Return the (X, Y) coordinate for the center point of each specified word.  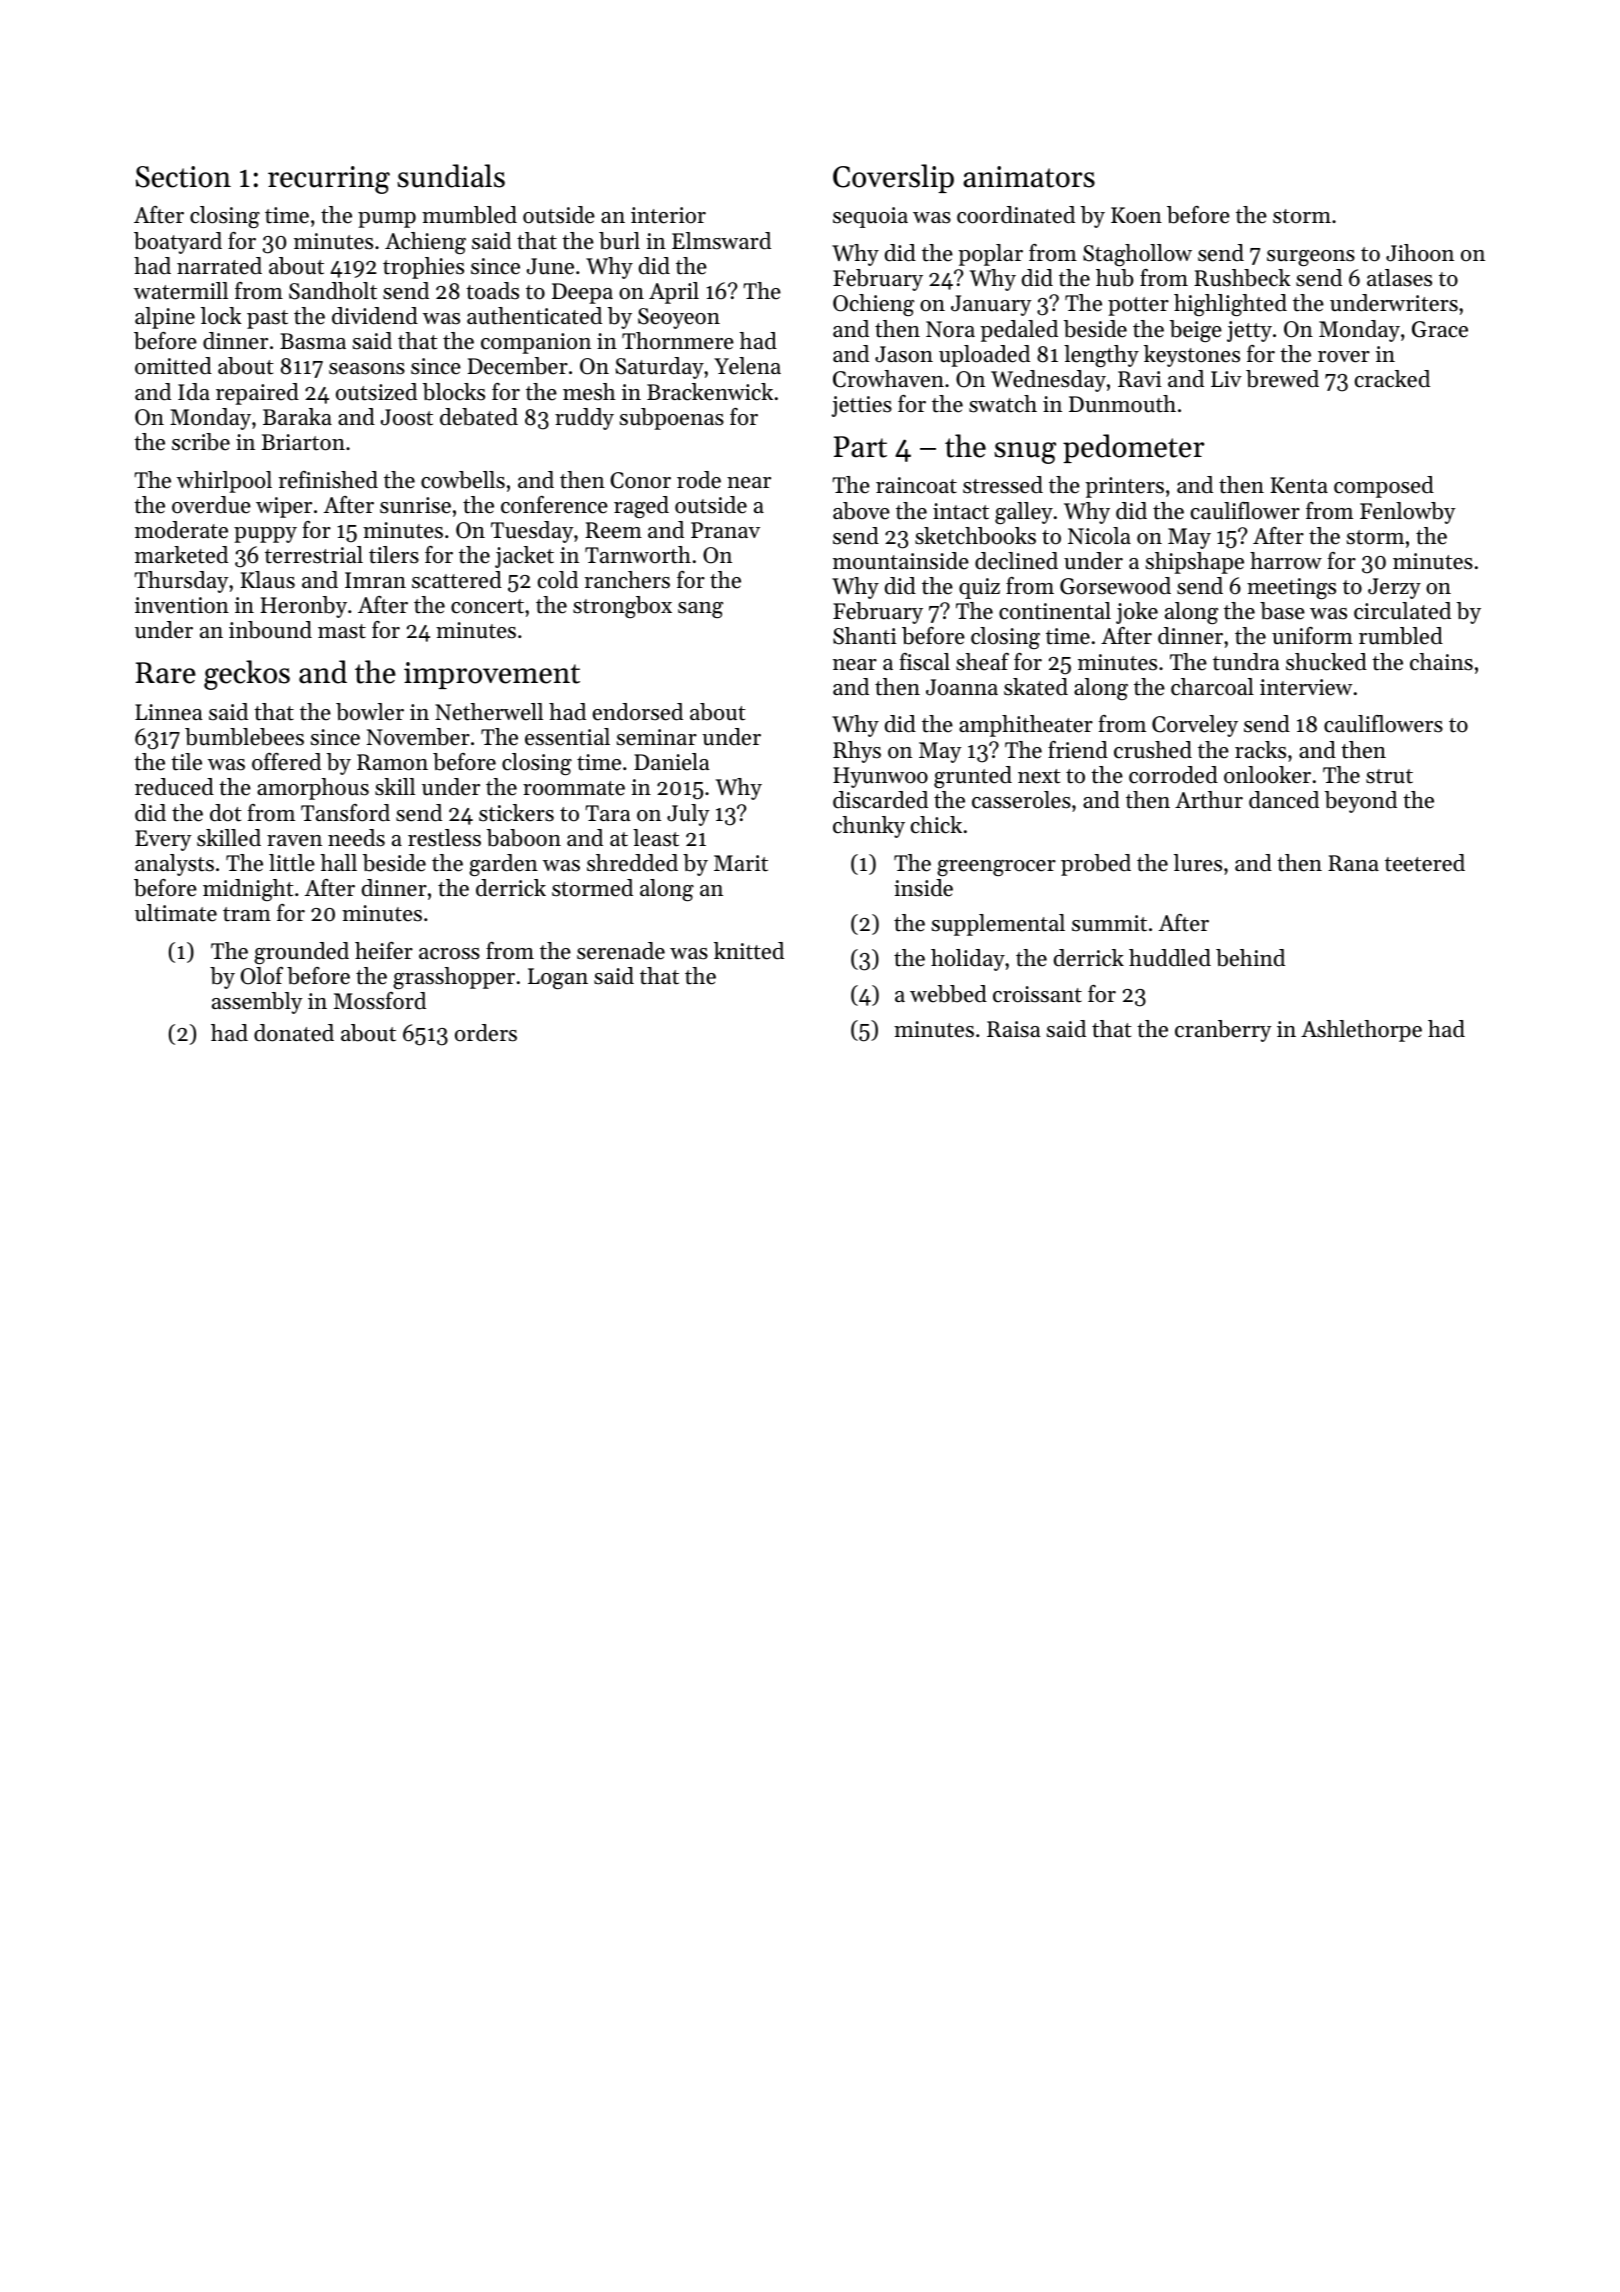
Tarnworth (638, 555)
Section (183, 177)
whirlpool (224, 482)
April (674, 293)
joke (1137, 613)
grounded (301, 953)
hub (1115, 278)
